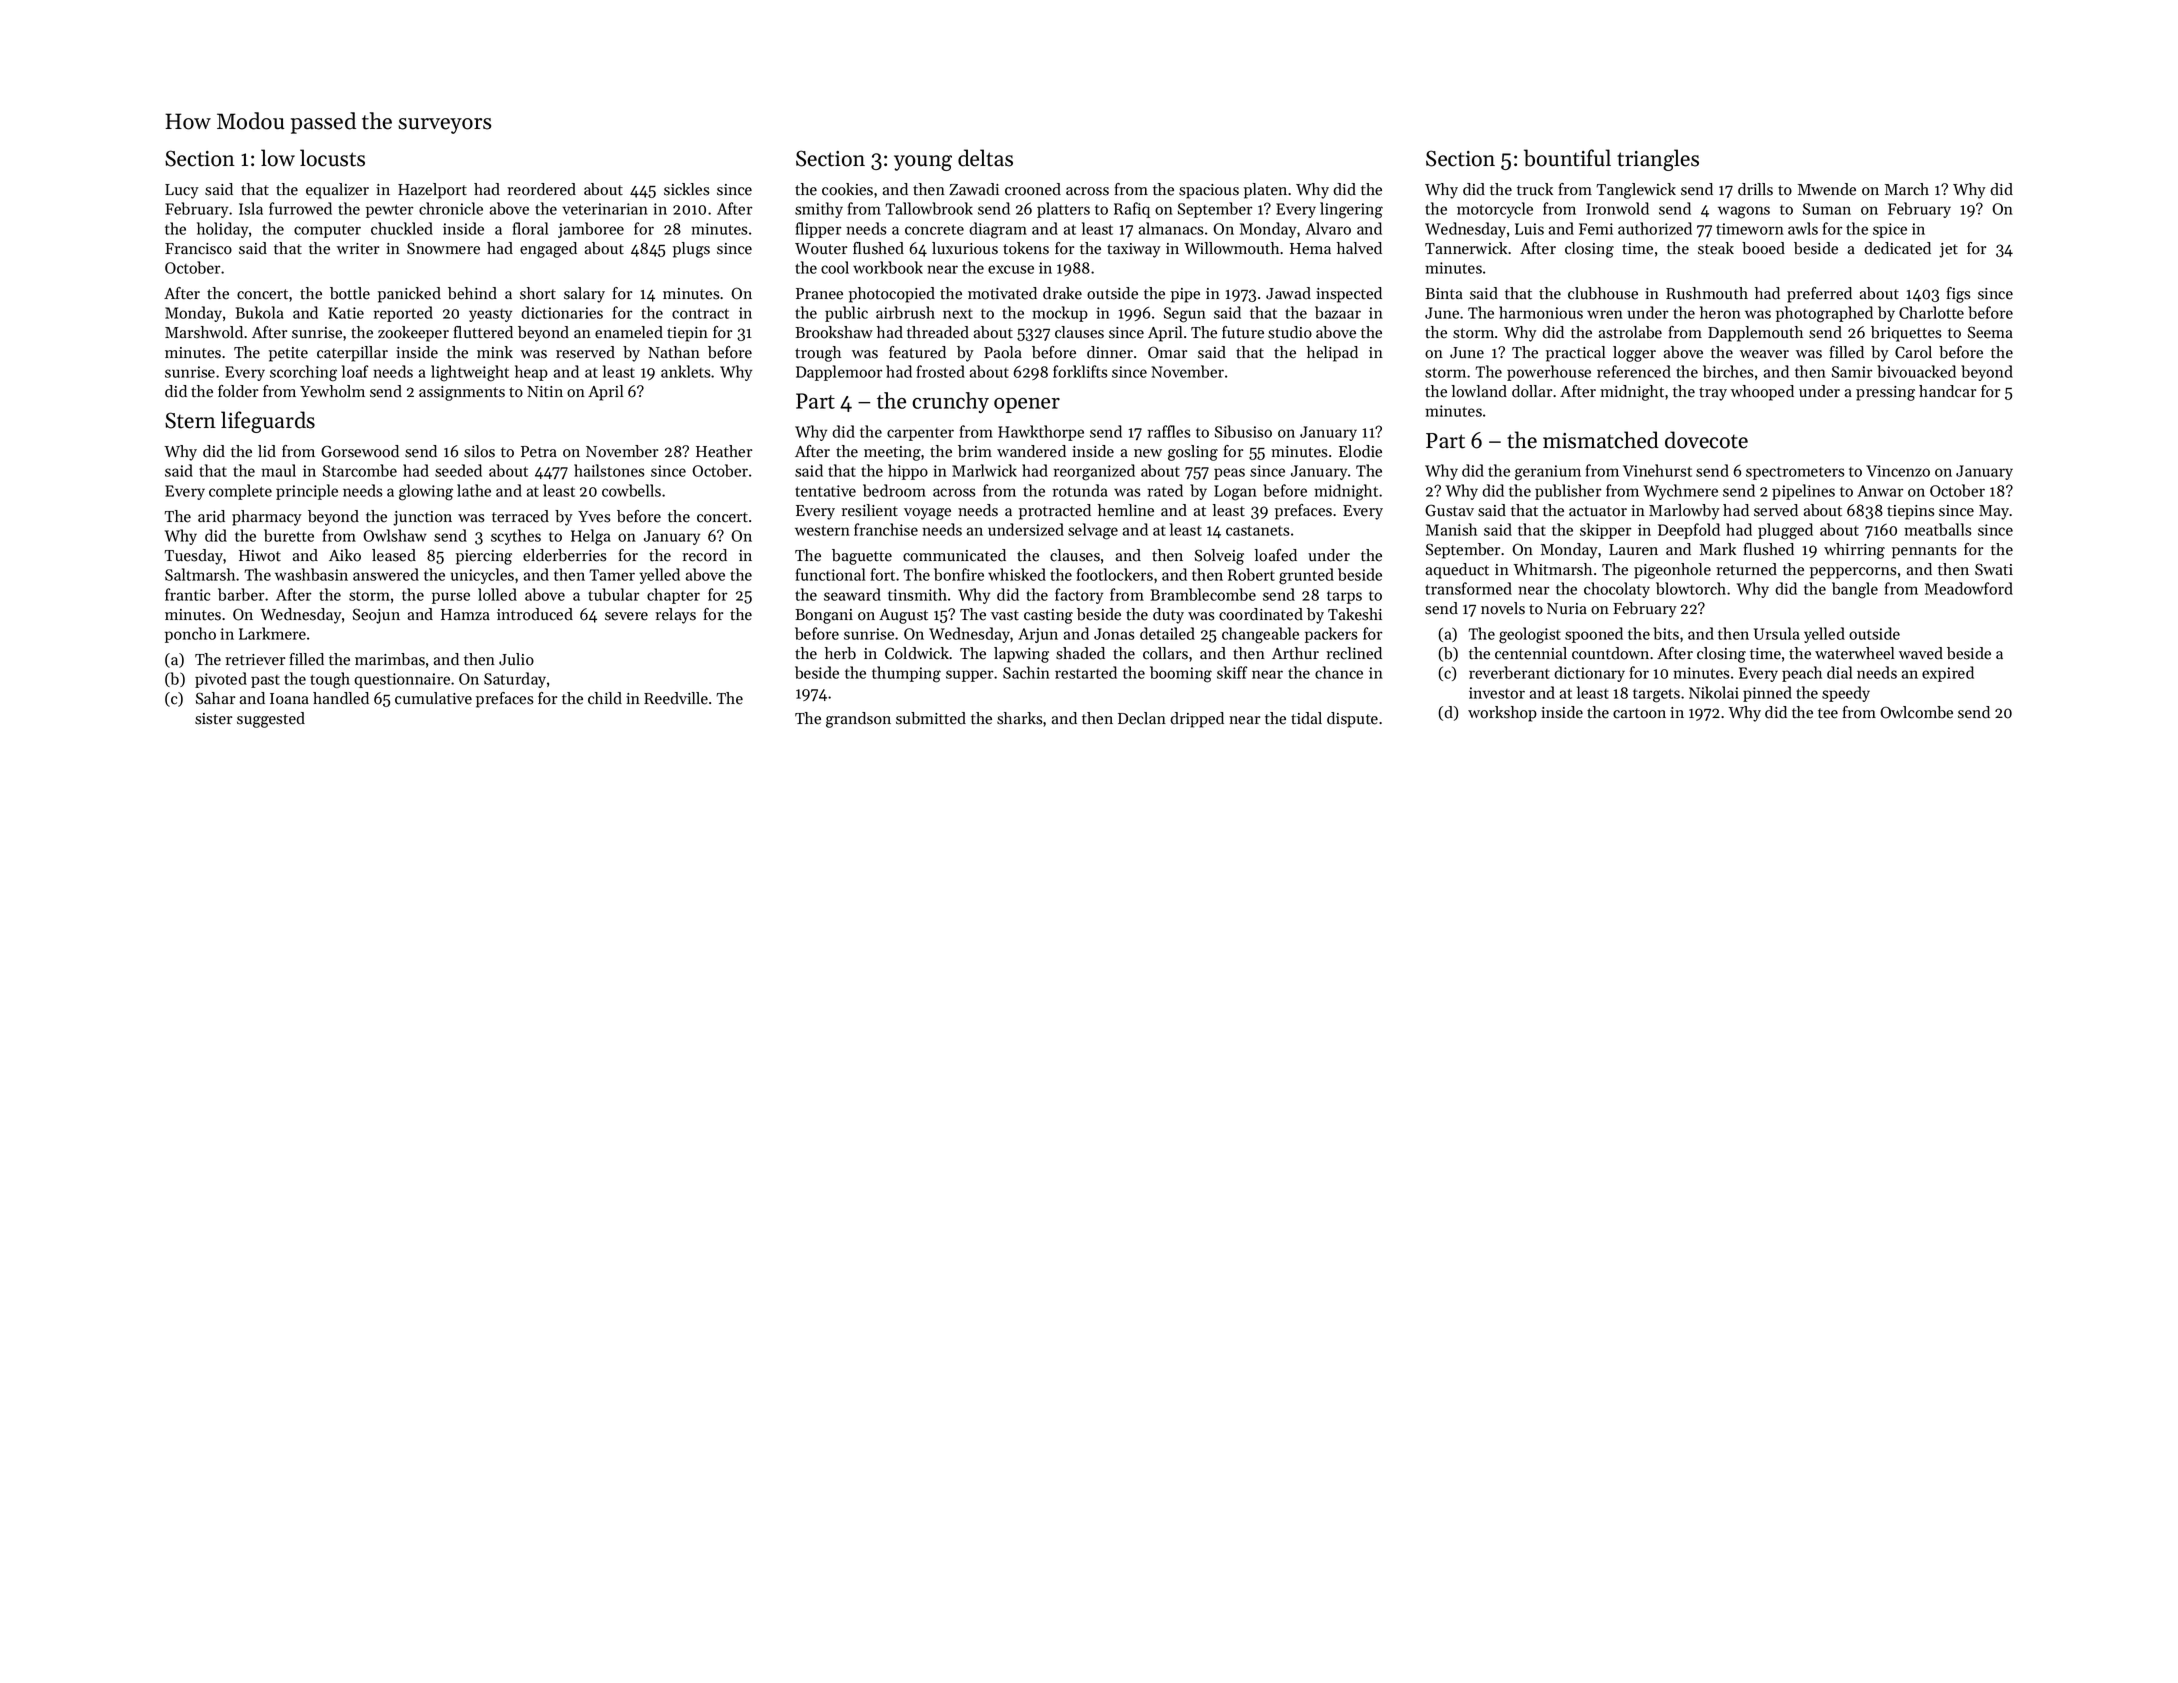  What do you see at coordinates (330, 680) in the screenshot?
I see `tough` at bounding box center [330, 680].
